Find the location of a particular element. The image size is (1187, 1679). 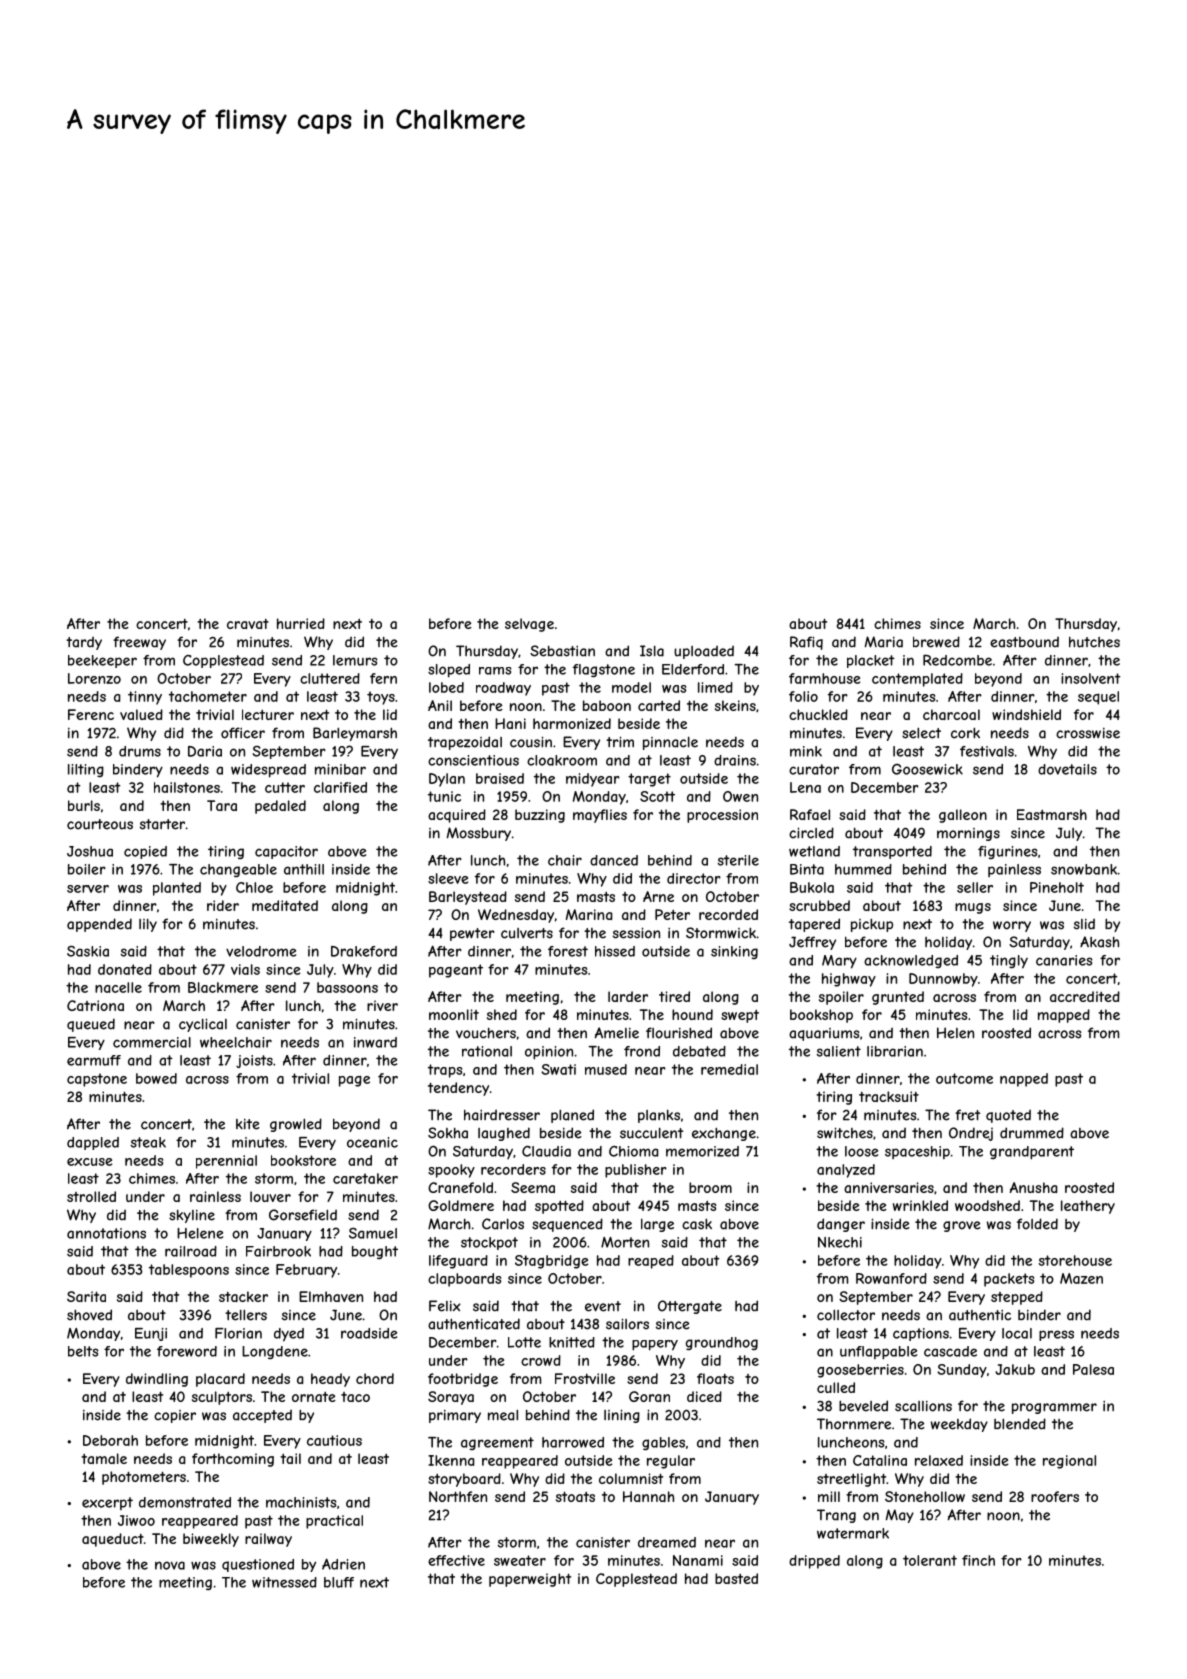

biweekly is located at coordinates (211, 1540).
